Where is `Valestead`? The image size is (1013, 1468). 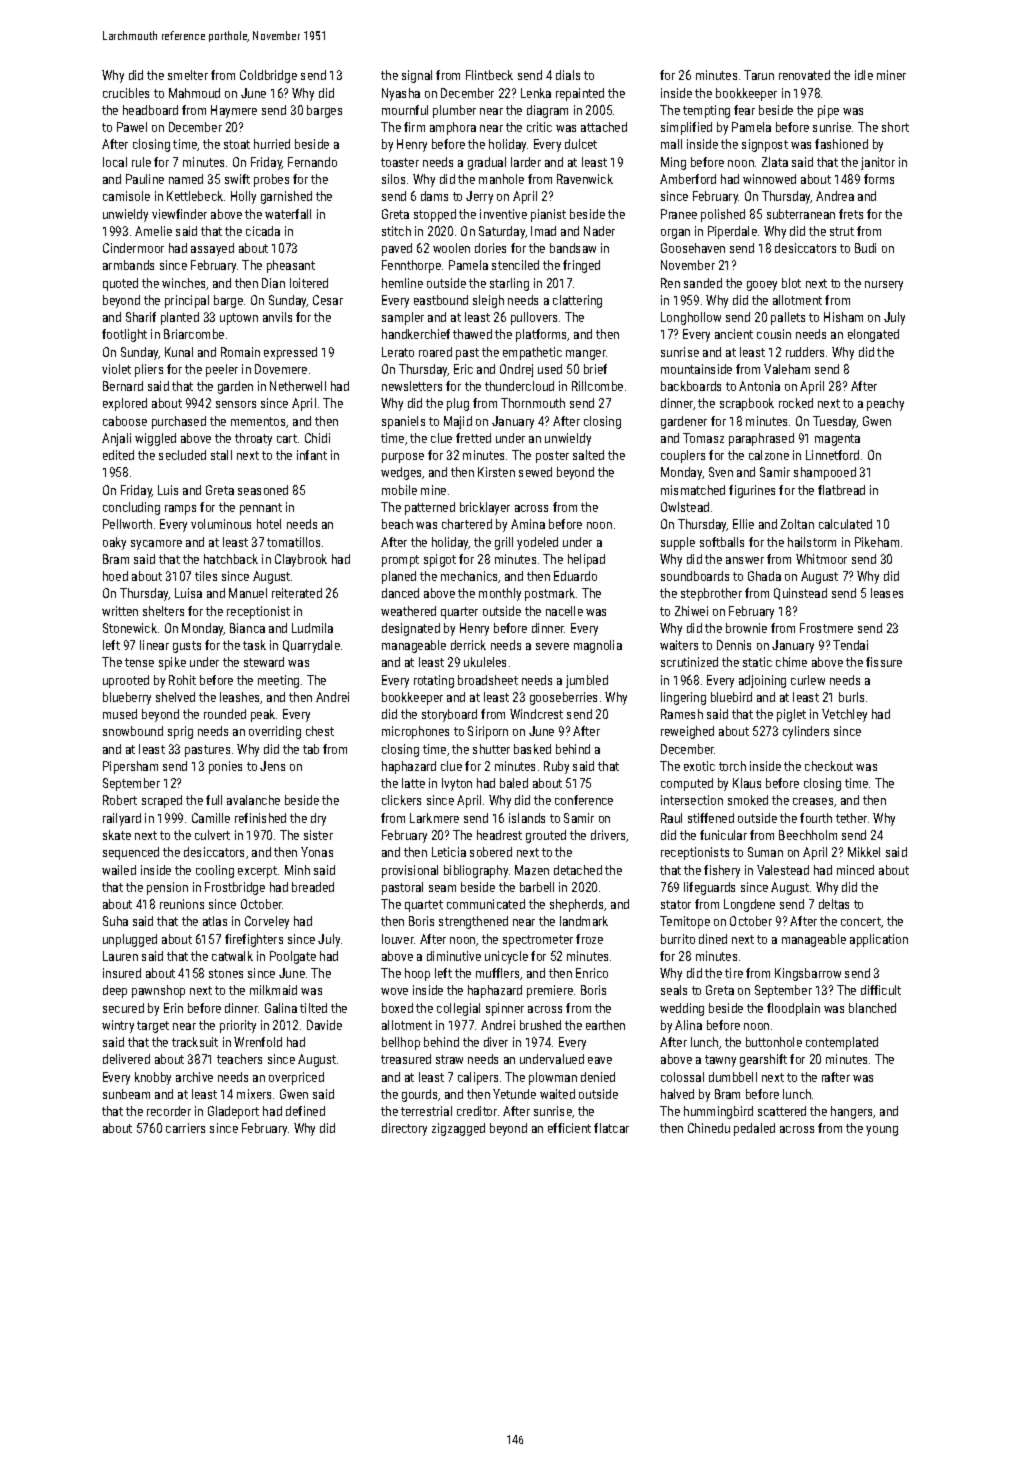
Valestead is located at coordinates (783, 870).
